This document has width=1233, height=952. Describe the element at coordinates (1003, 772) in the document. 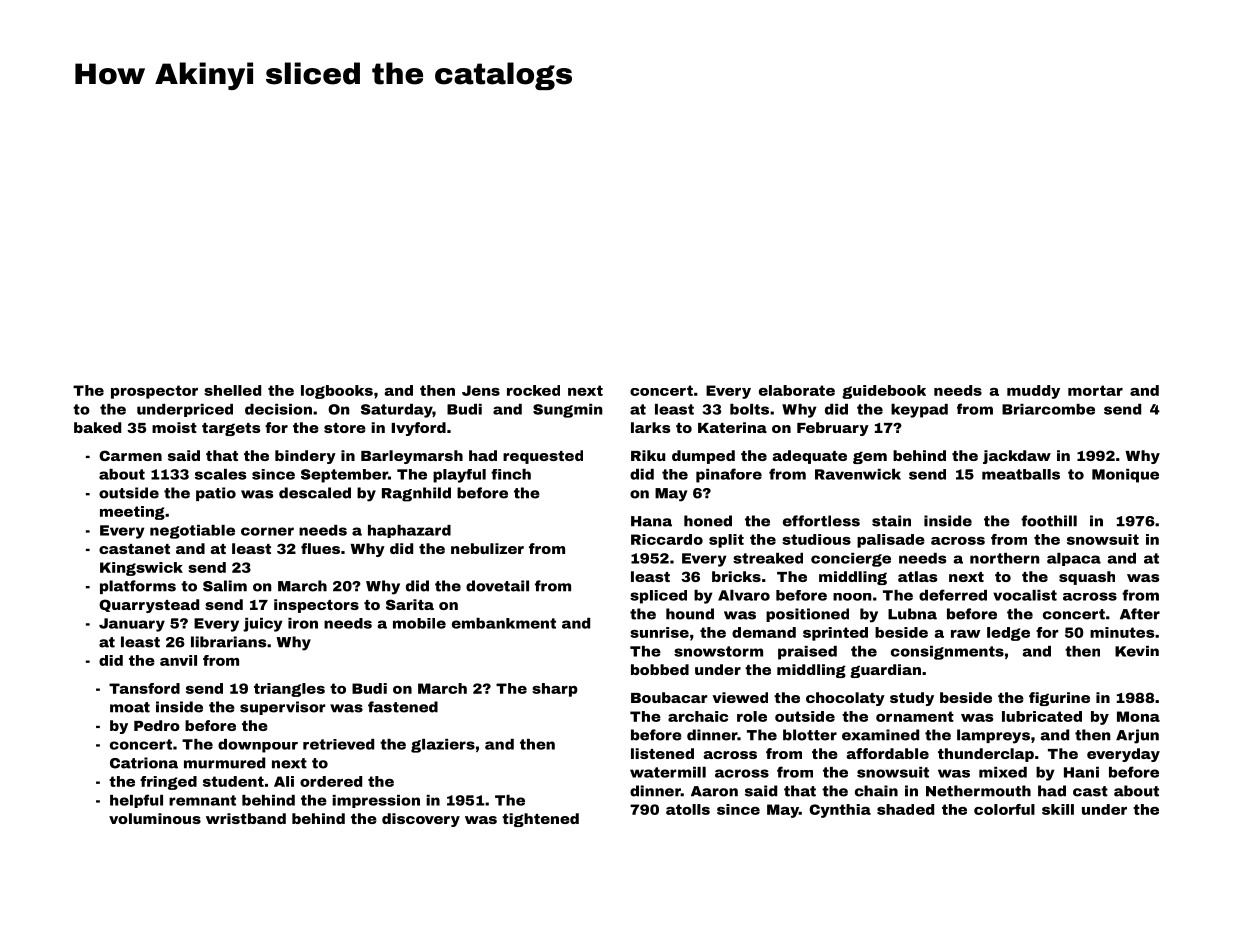

I see `mixed` at that location.
